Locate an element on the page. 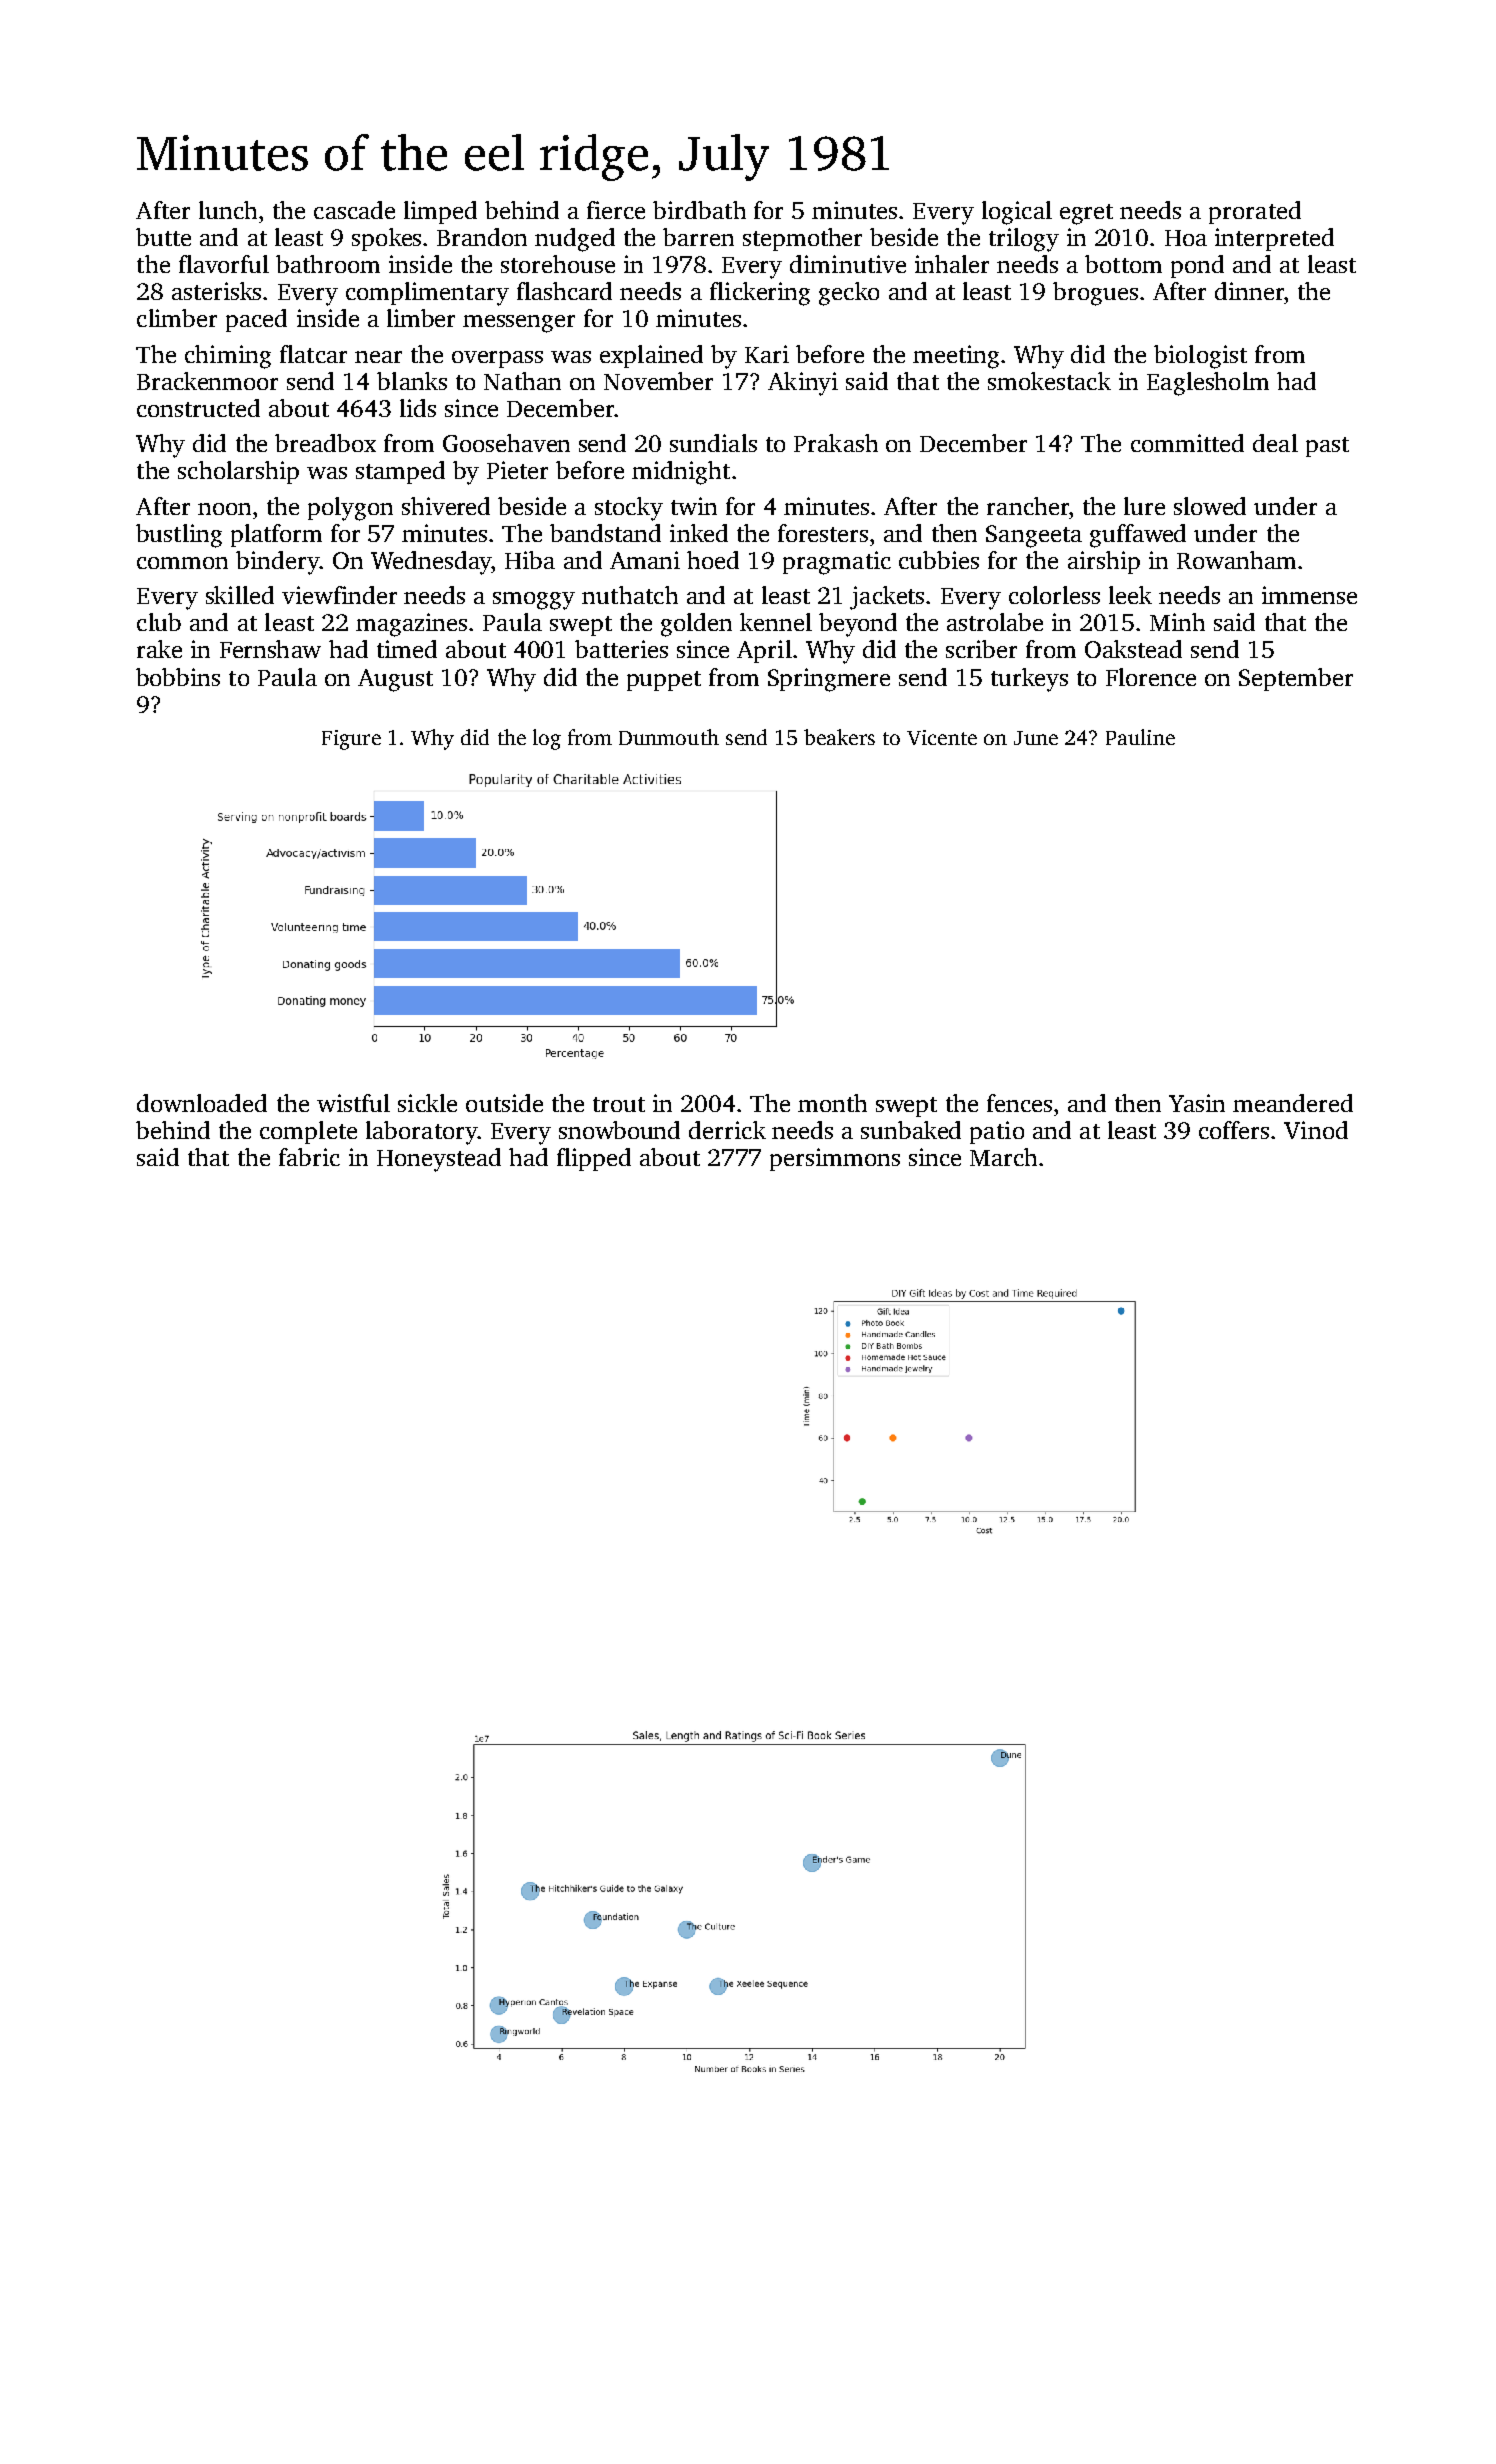  limped is located at coordinates (440, 212).
